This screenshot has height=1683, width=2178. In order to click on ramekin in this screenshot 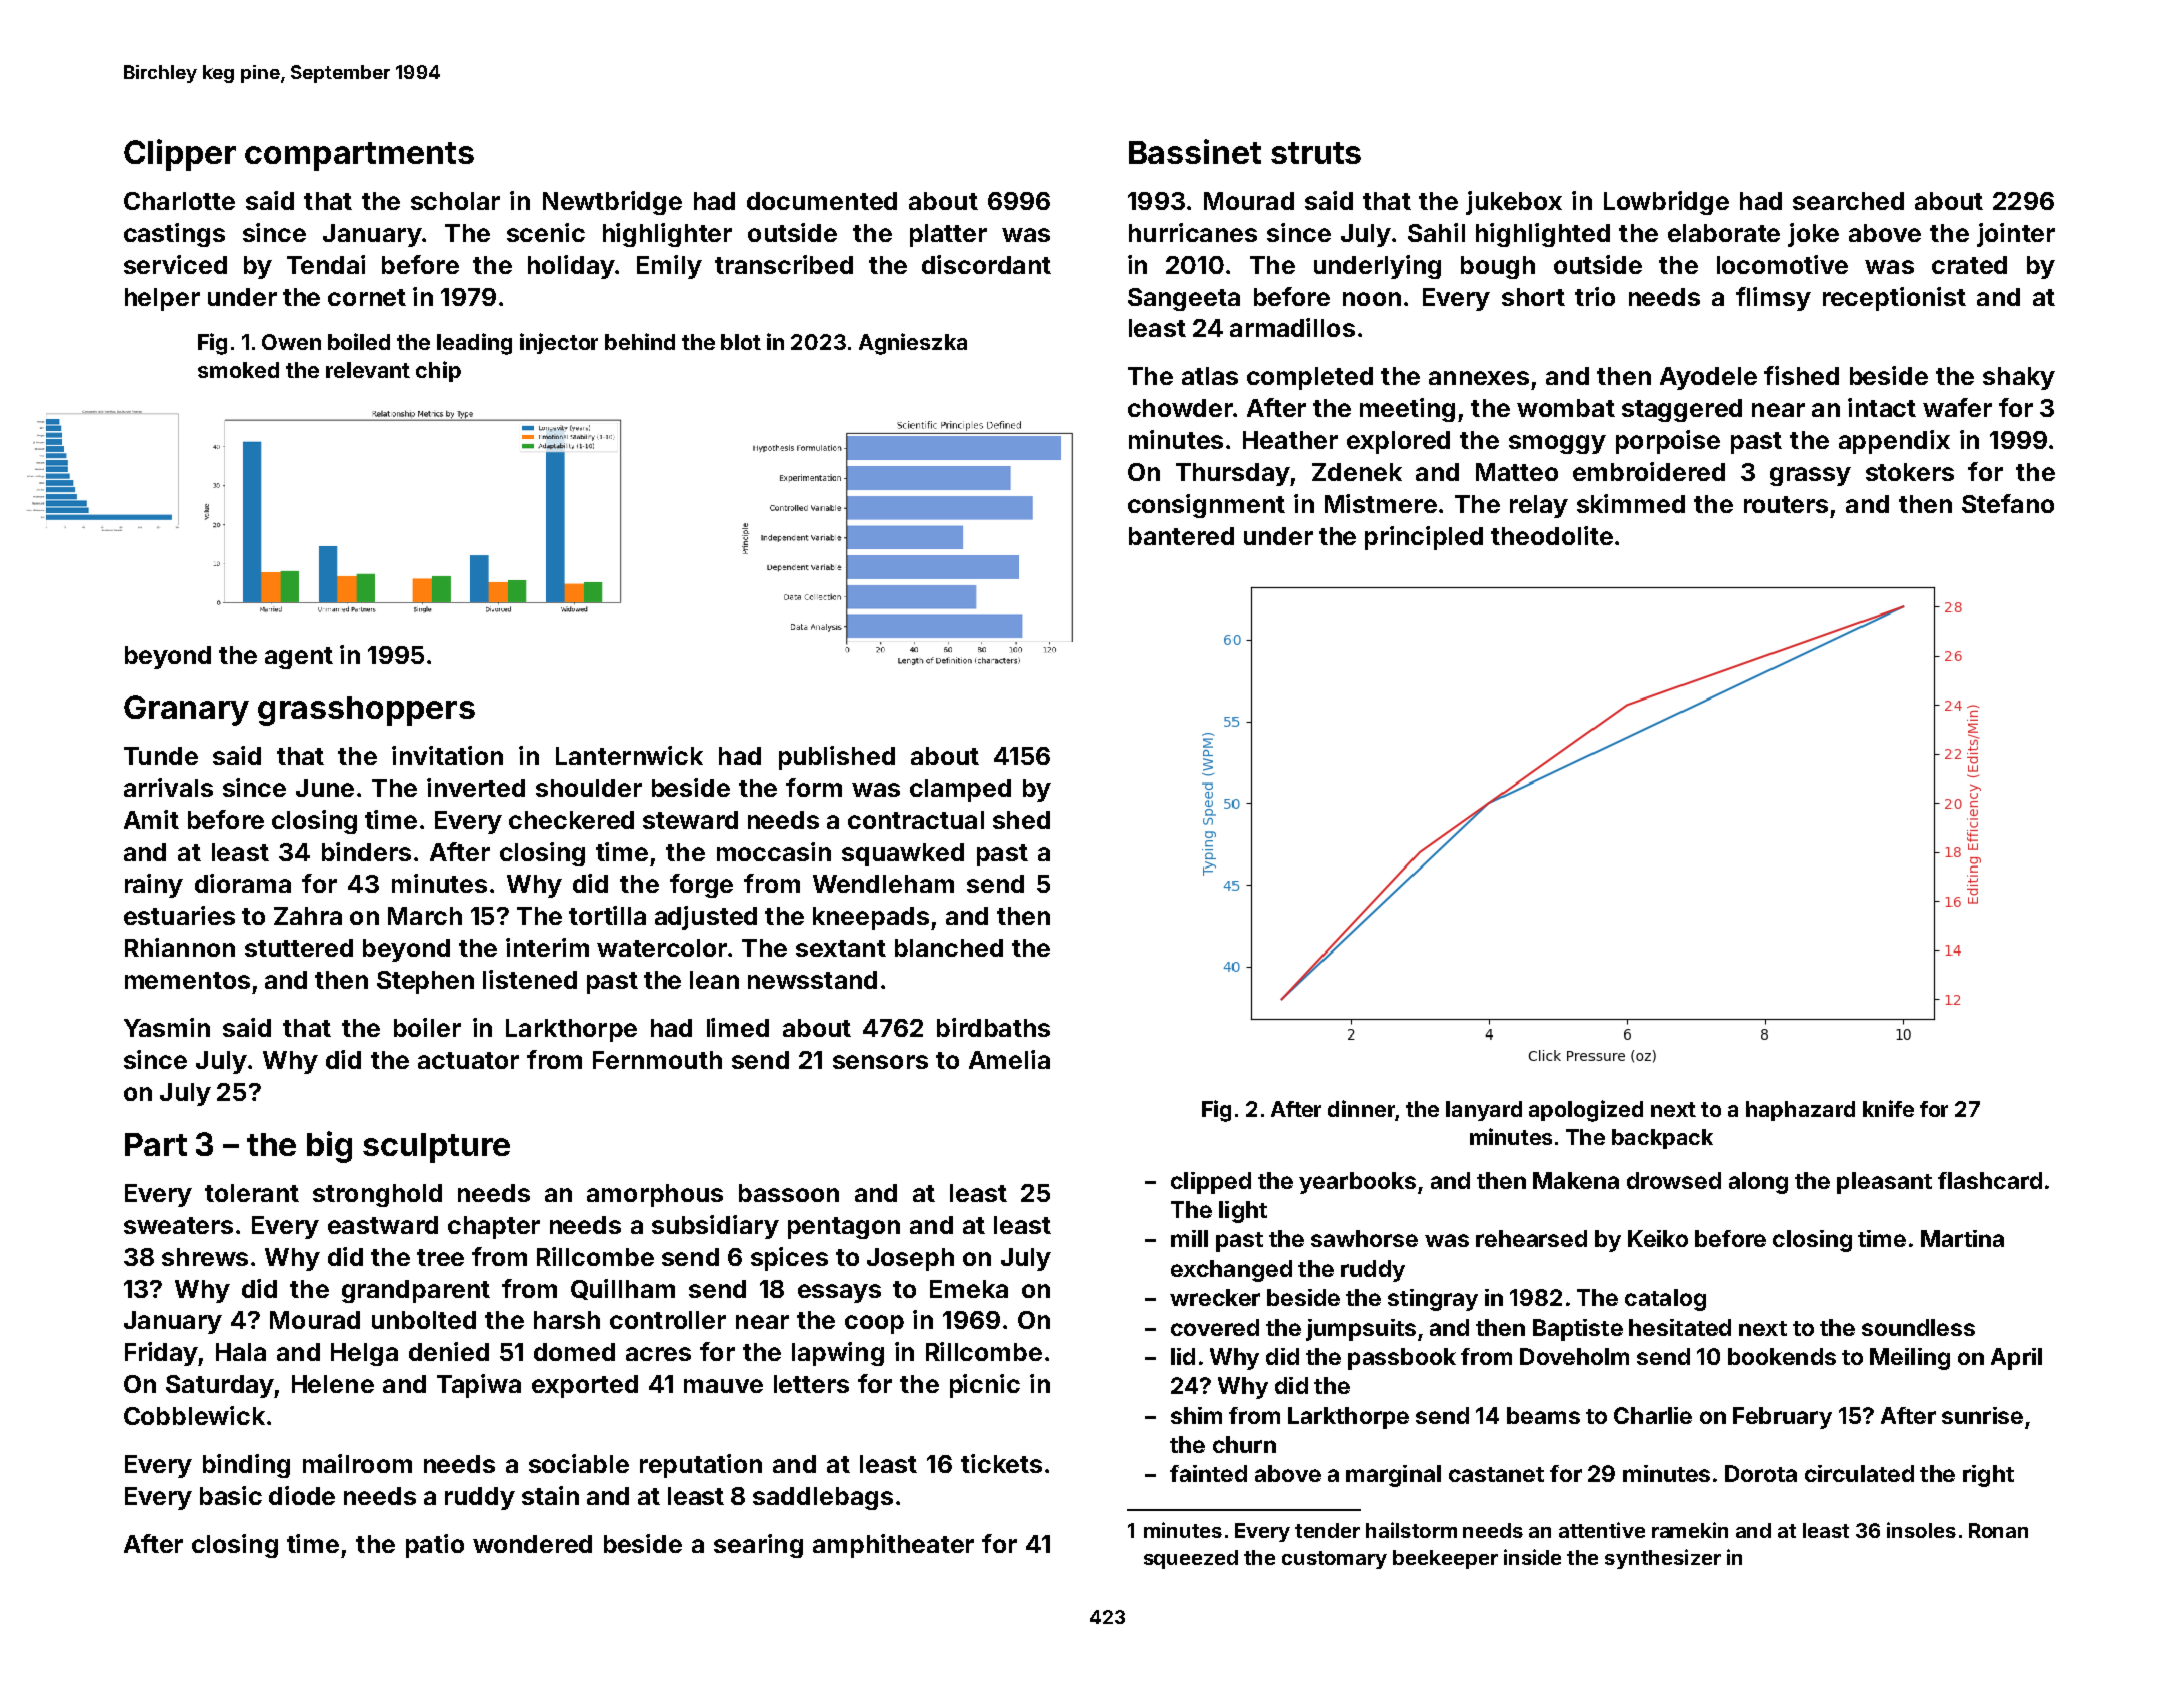, I will do `click(1690, 1530)`.
